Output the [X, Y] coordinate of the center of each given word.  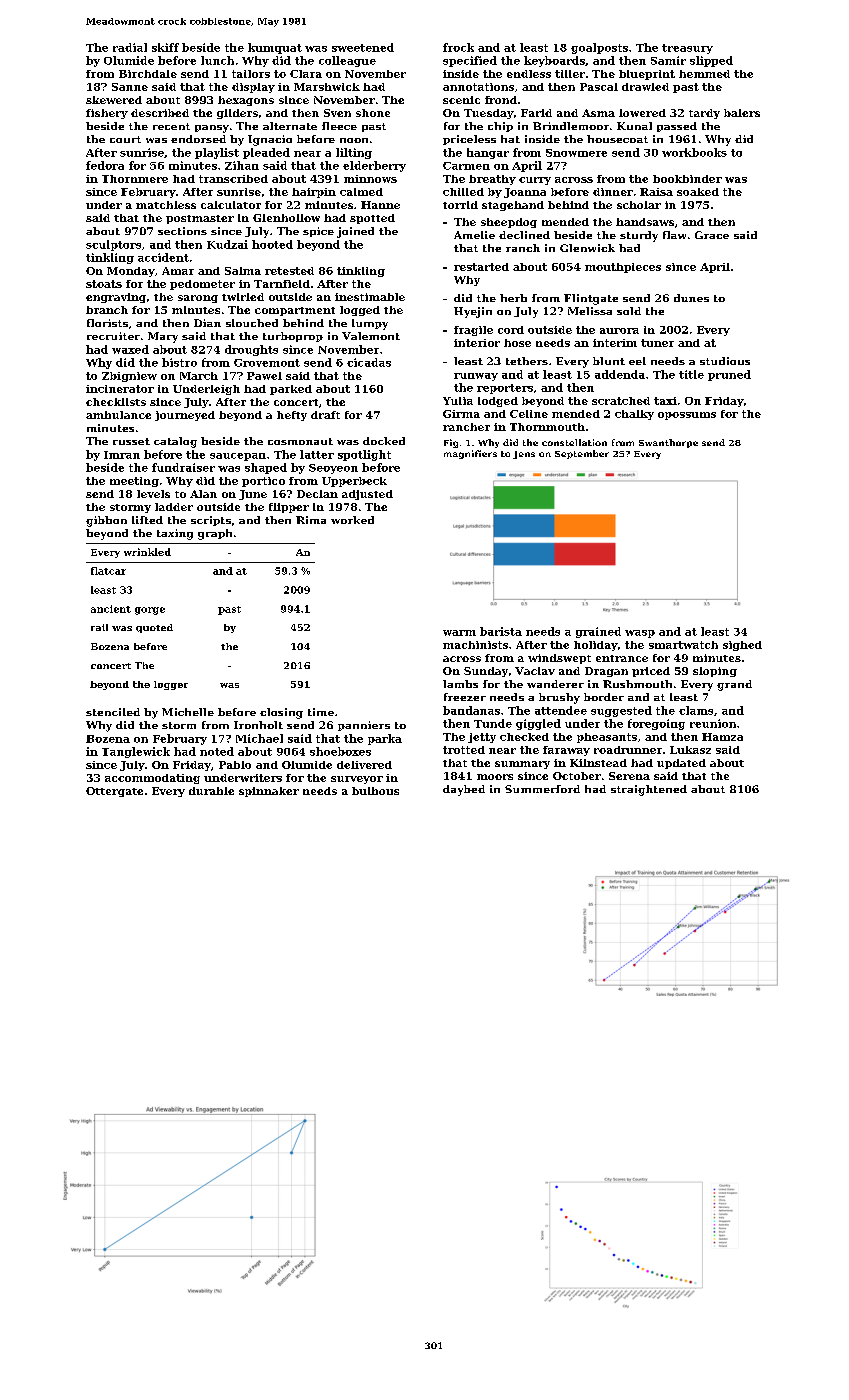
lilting [354, 153]
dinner [613, 192]
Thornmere [135, 179]
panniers [364, 726]
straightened [649, 790]
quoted [154, 628]
